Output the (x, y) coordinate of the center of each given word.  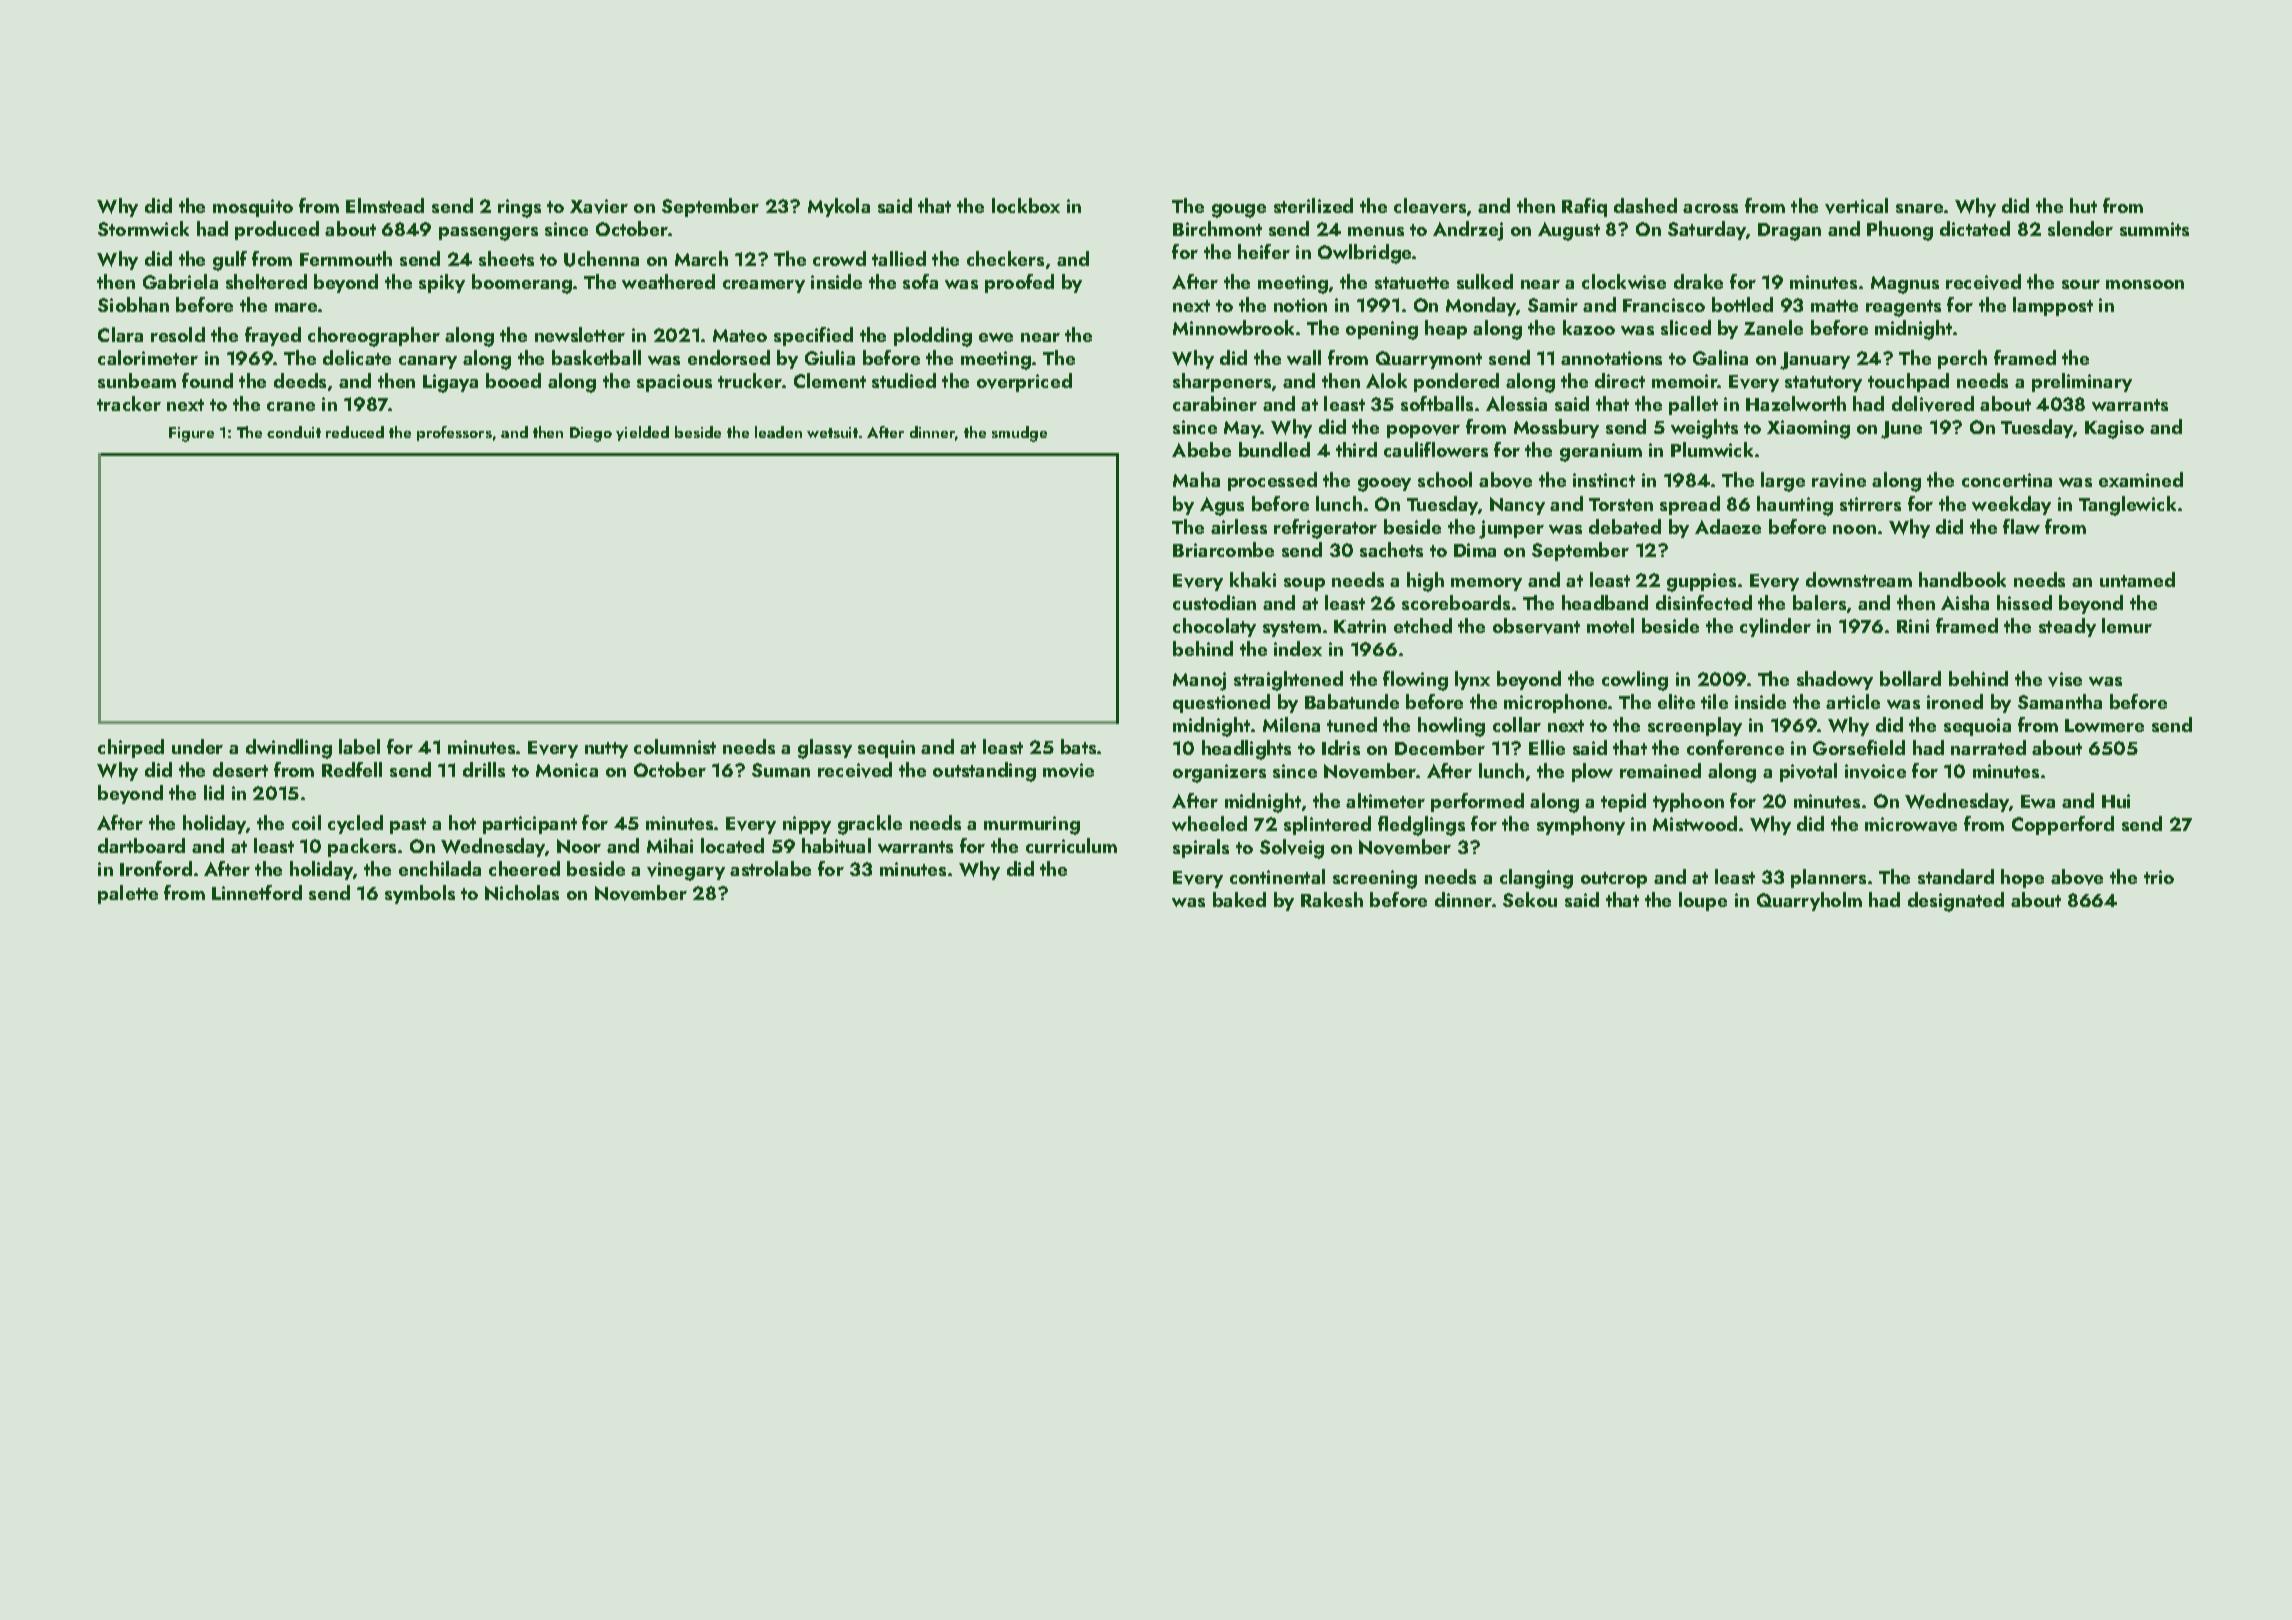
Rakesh (1332, 899)
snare (1919, 208)
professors (454, 433)
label (359, 746)
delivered (1933, 404)
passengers (488, 234)
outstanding (984, 772)
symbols (420, 894)
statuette (1412, 283)
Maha (1196, 479)
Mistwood (1695, 823)
